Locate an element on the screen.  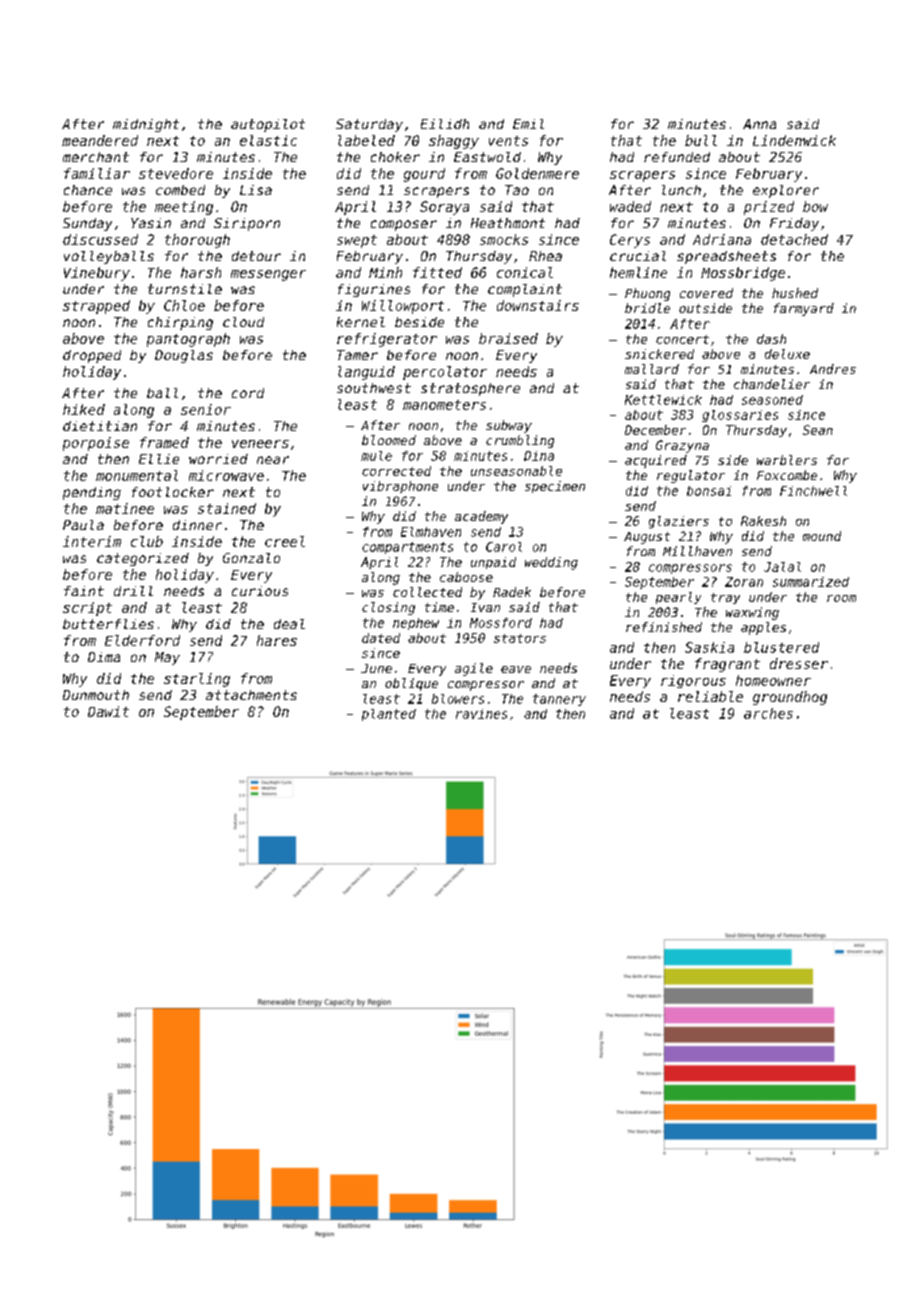
farmyard is located at coordinates (804, 309).
